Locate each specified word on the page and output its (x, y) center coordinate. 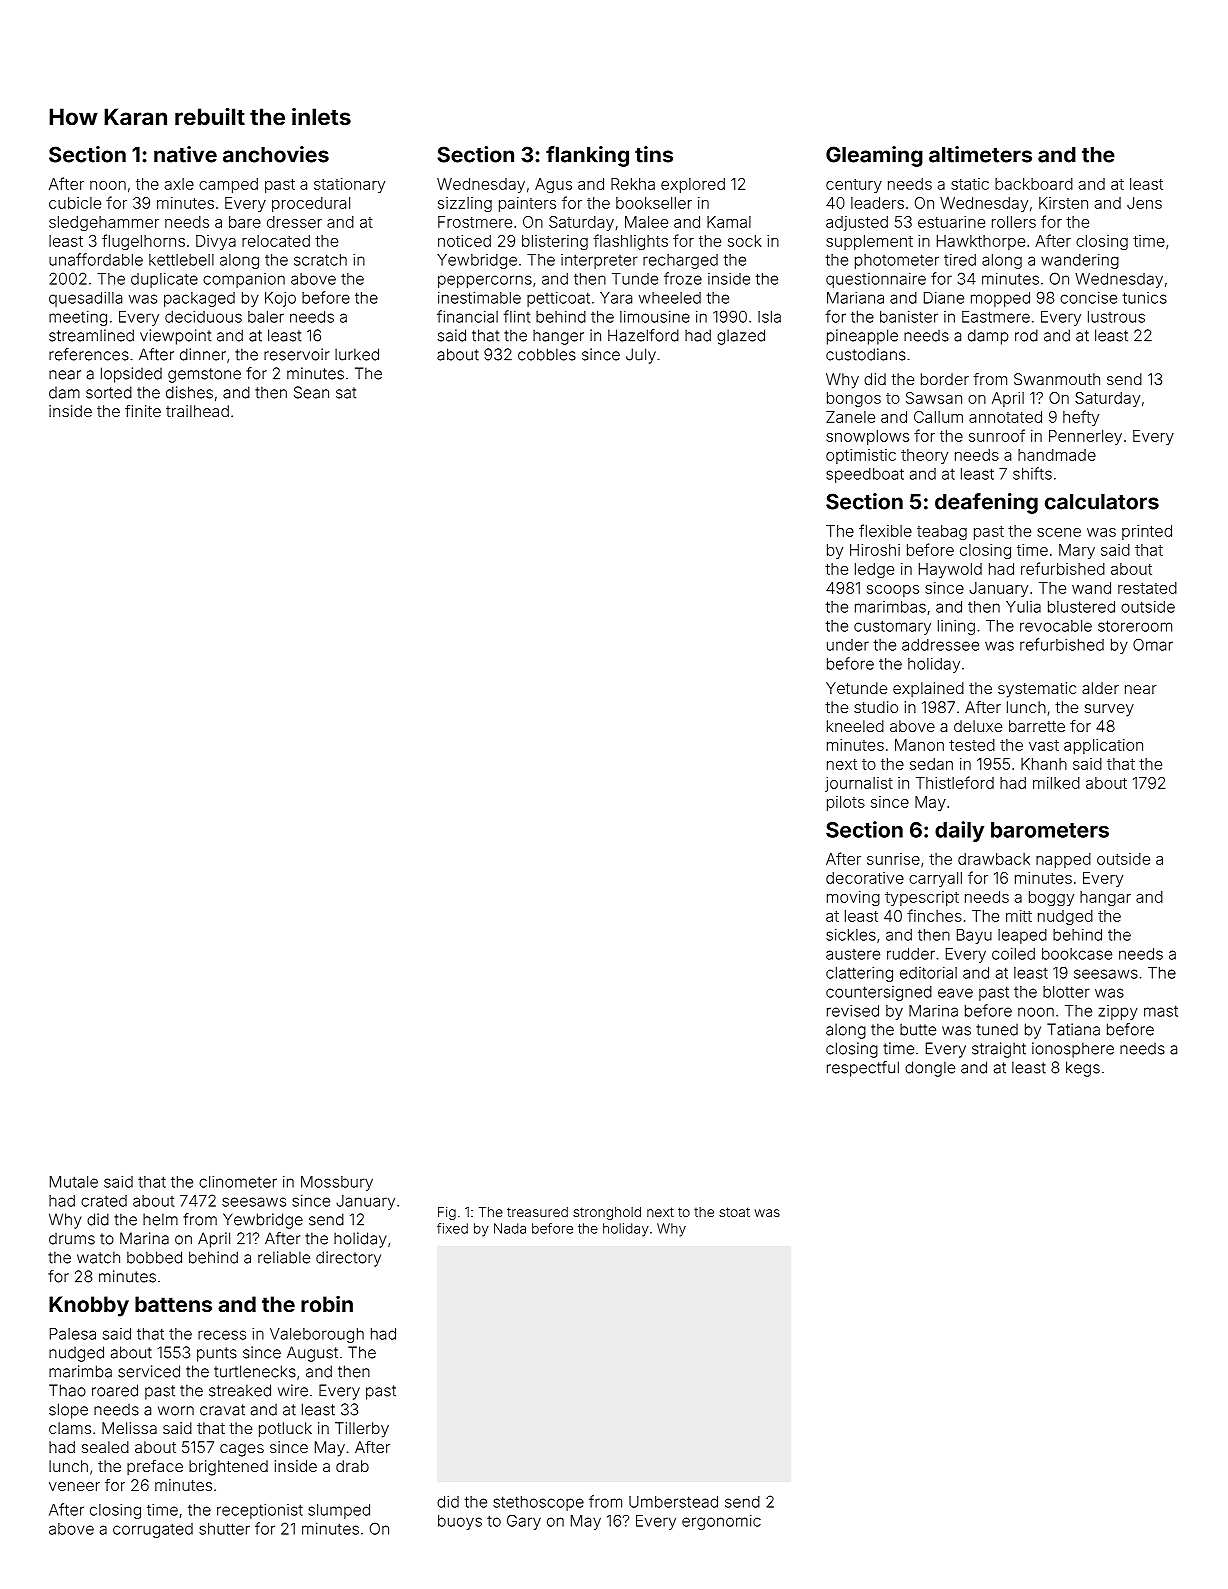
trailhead (197, 411)
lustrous (1116, 317)
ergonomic (721, 1522)
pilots (846, 803)
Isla (769, 317)
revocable (1056, 626)
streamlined (91, 335)
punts (217, 1354)
